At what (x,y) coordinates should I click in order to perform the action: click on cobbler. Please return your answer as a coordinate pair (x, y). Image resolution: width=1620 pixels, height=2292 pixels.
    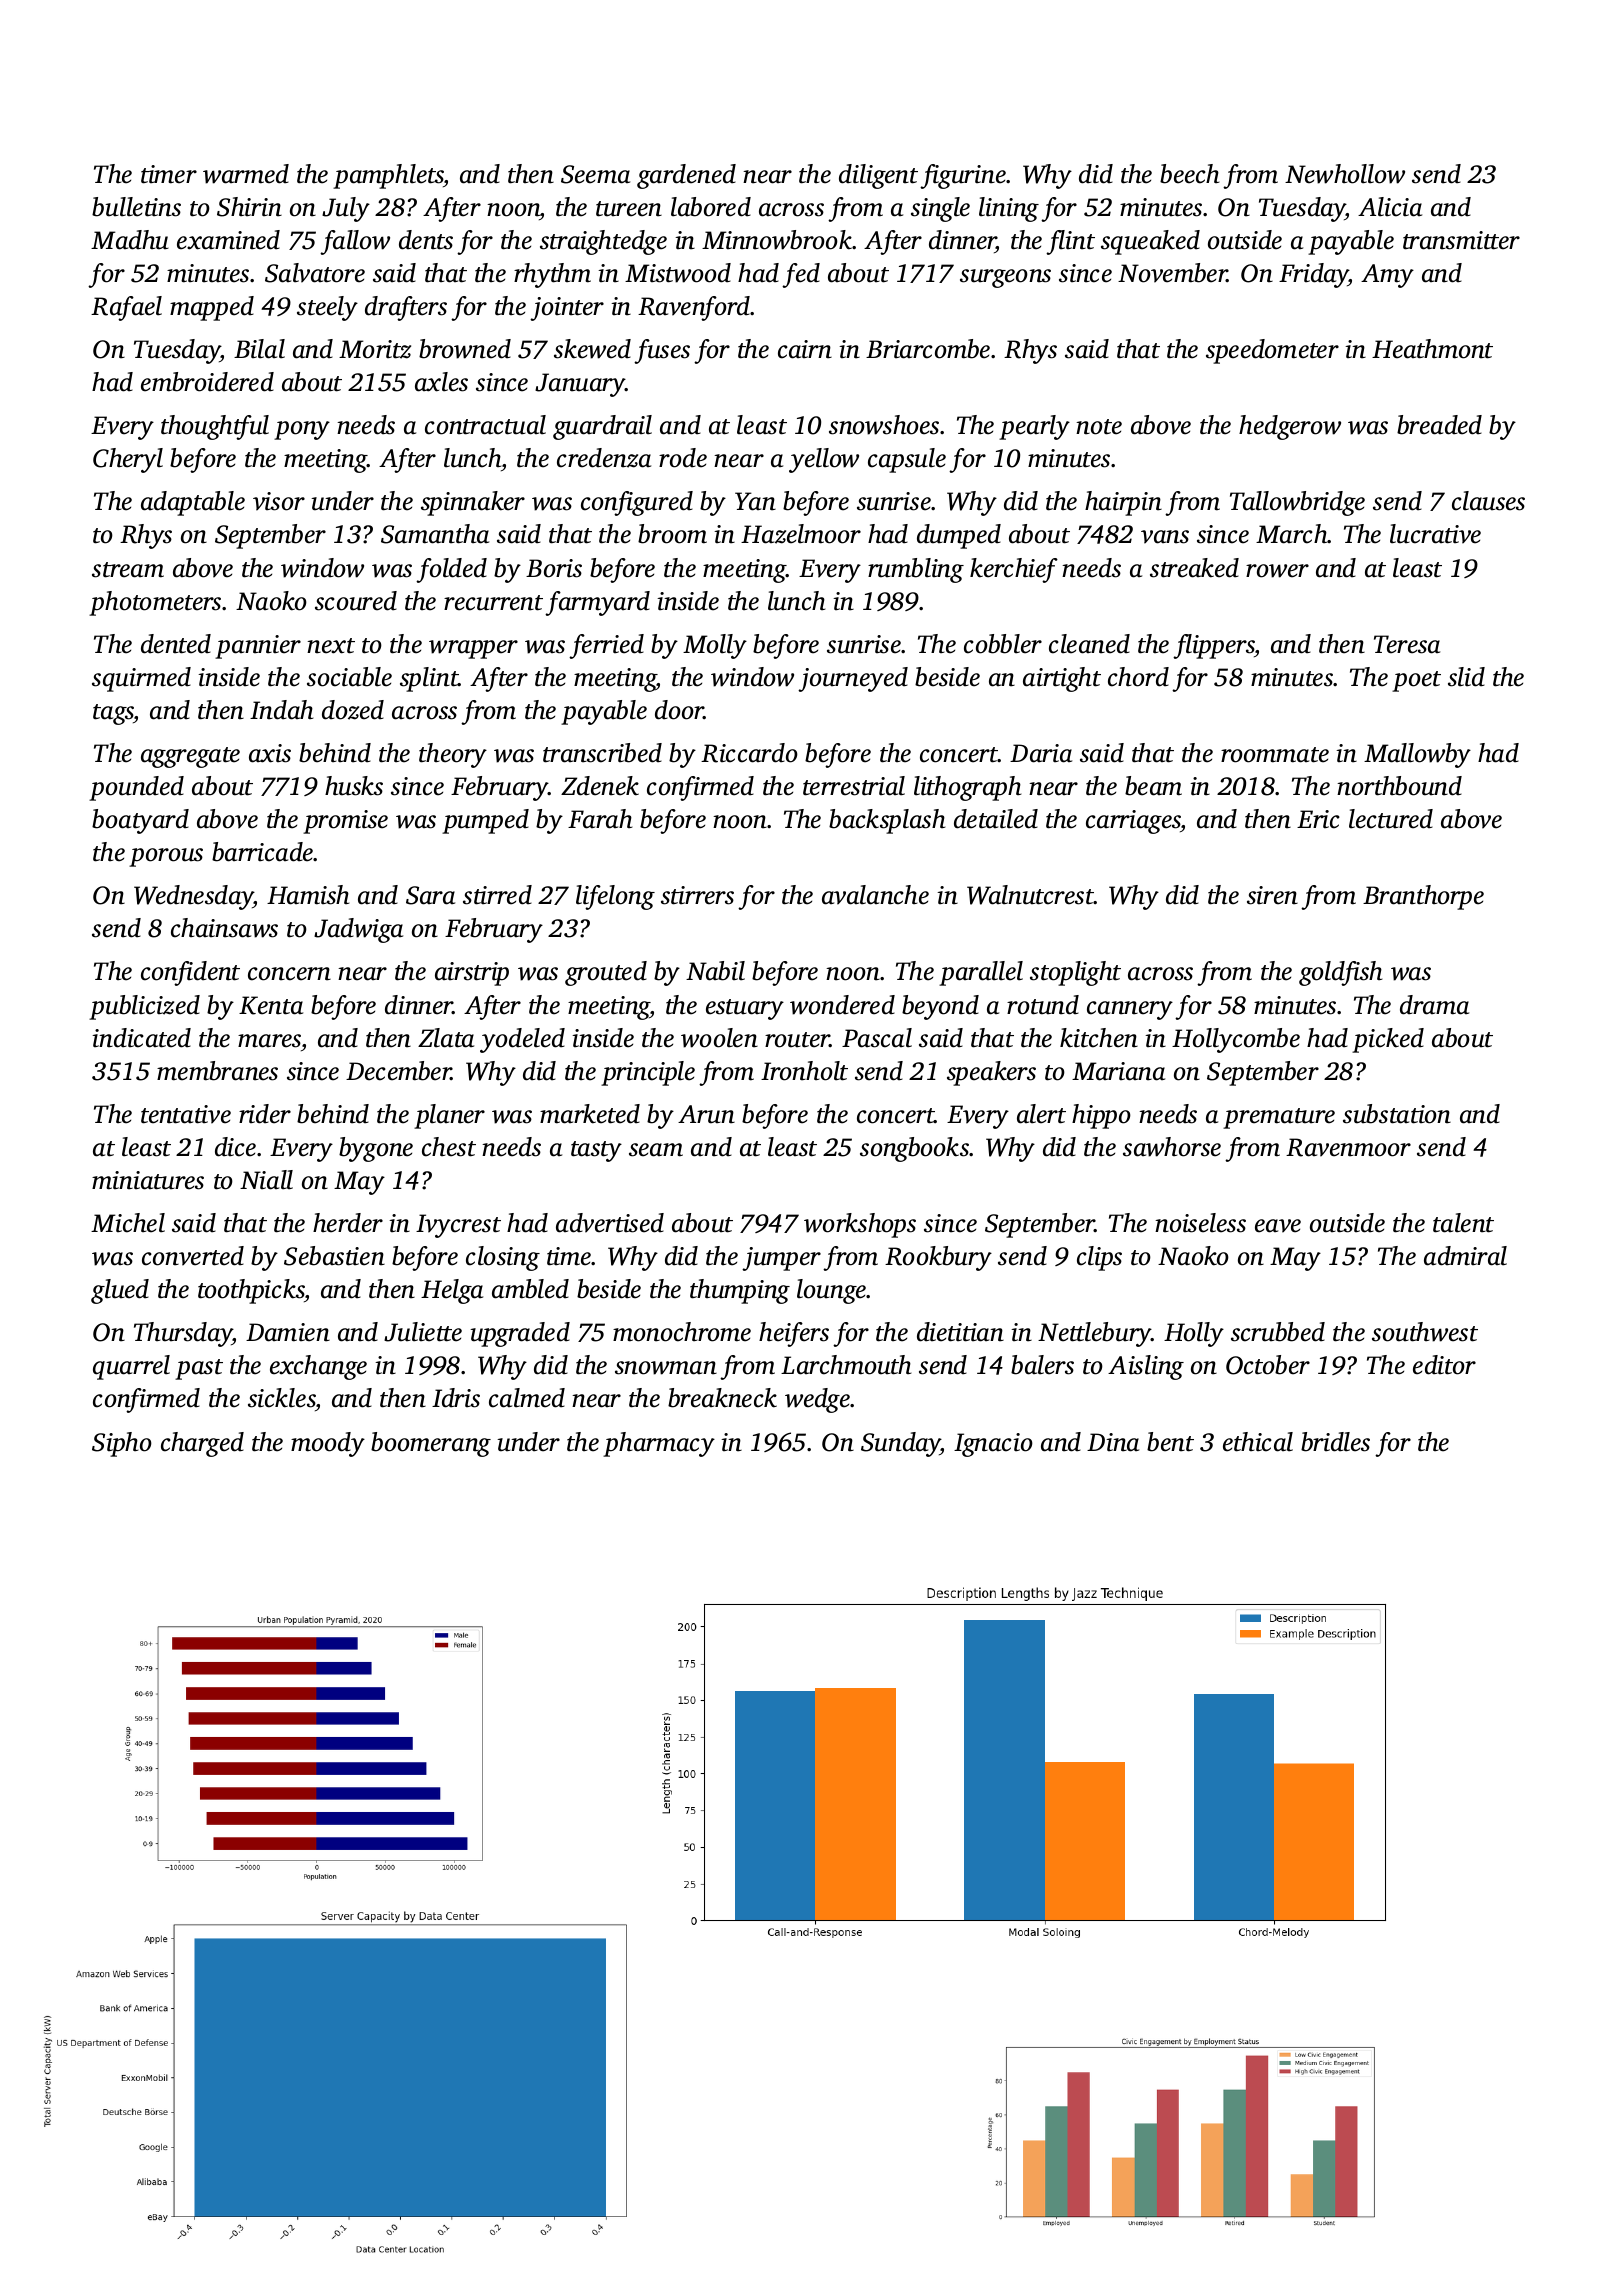
    Looking at the image, I should click on (1003, 644).
